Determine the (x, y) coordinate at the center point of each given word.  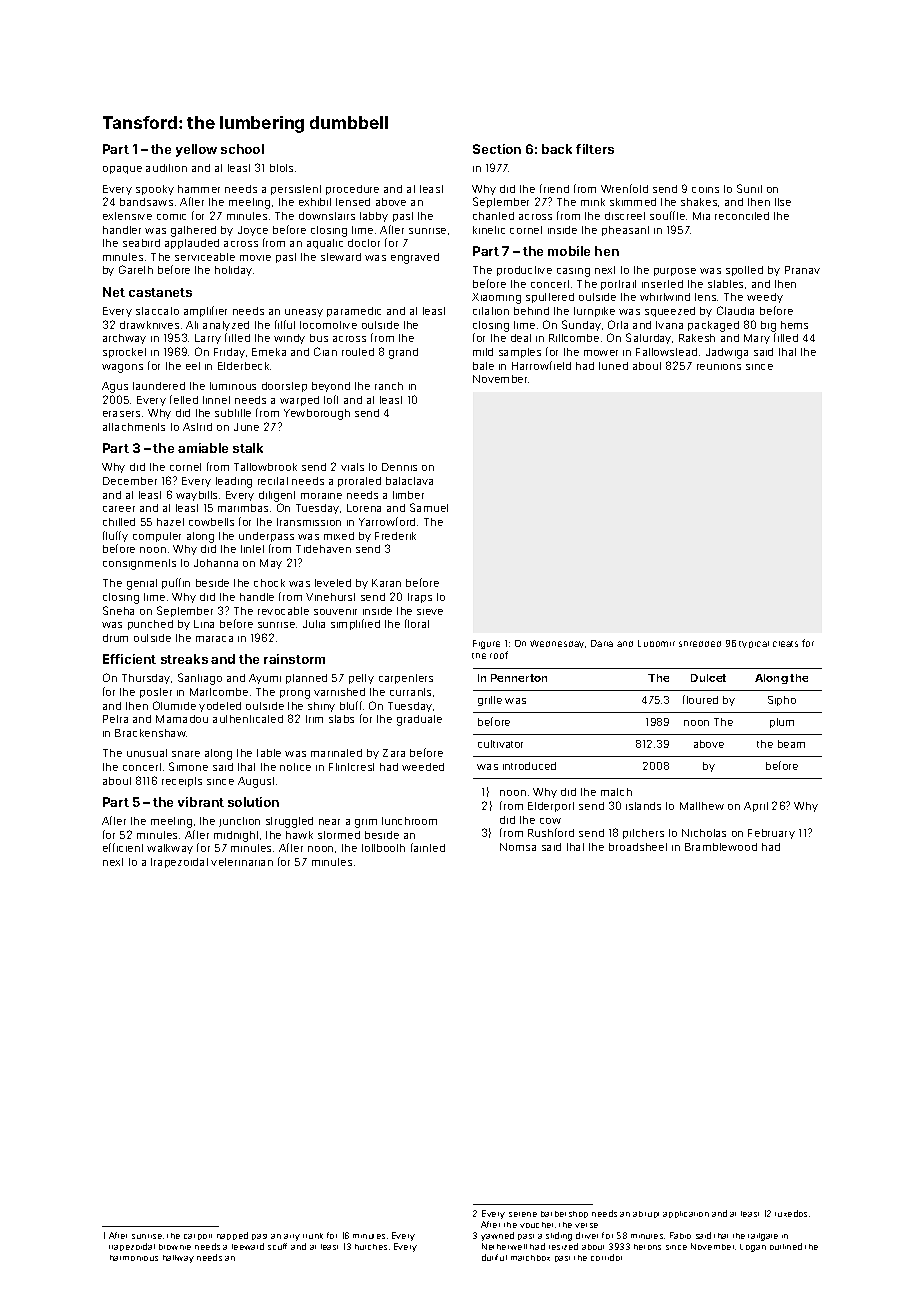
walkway (170, 849)
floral (417, 623)
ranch (389, 386)
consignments (139, 564)
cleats (785, 644)
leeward (248, 1246)
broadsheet (638, 847)
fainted (428, 847)
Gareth (136, 269)
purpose (675, 272)
